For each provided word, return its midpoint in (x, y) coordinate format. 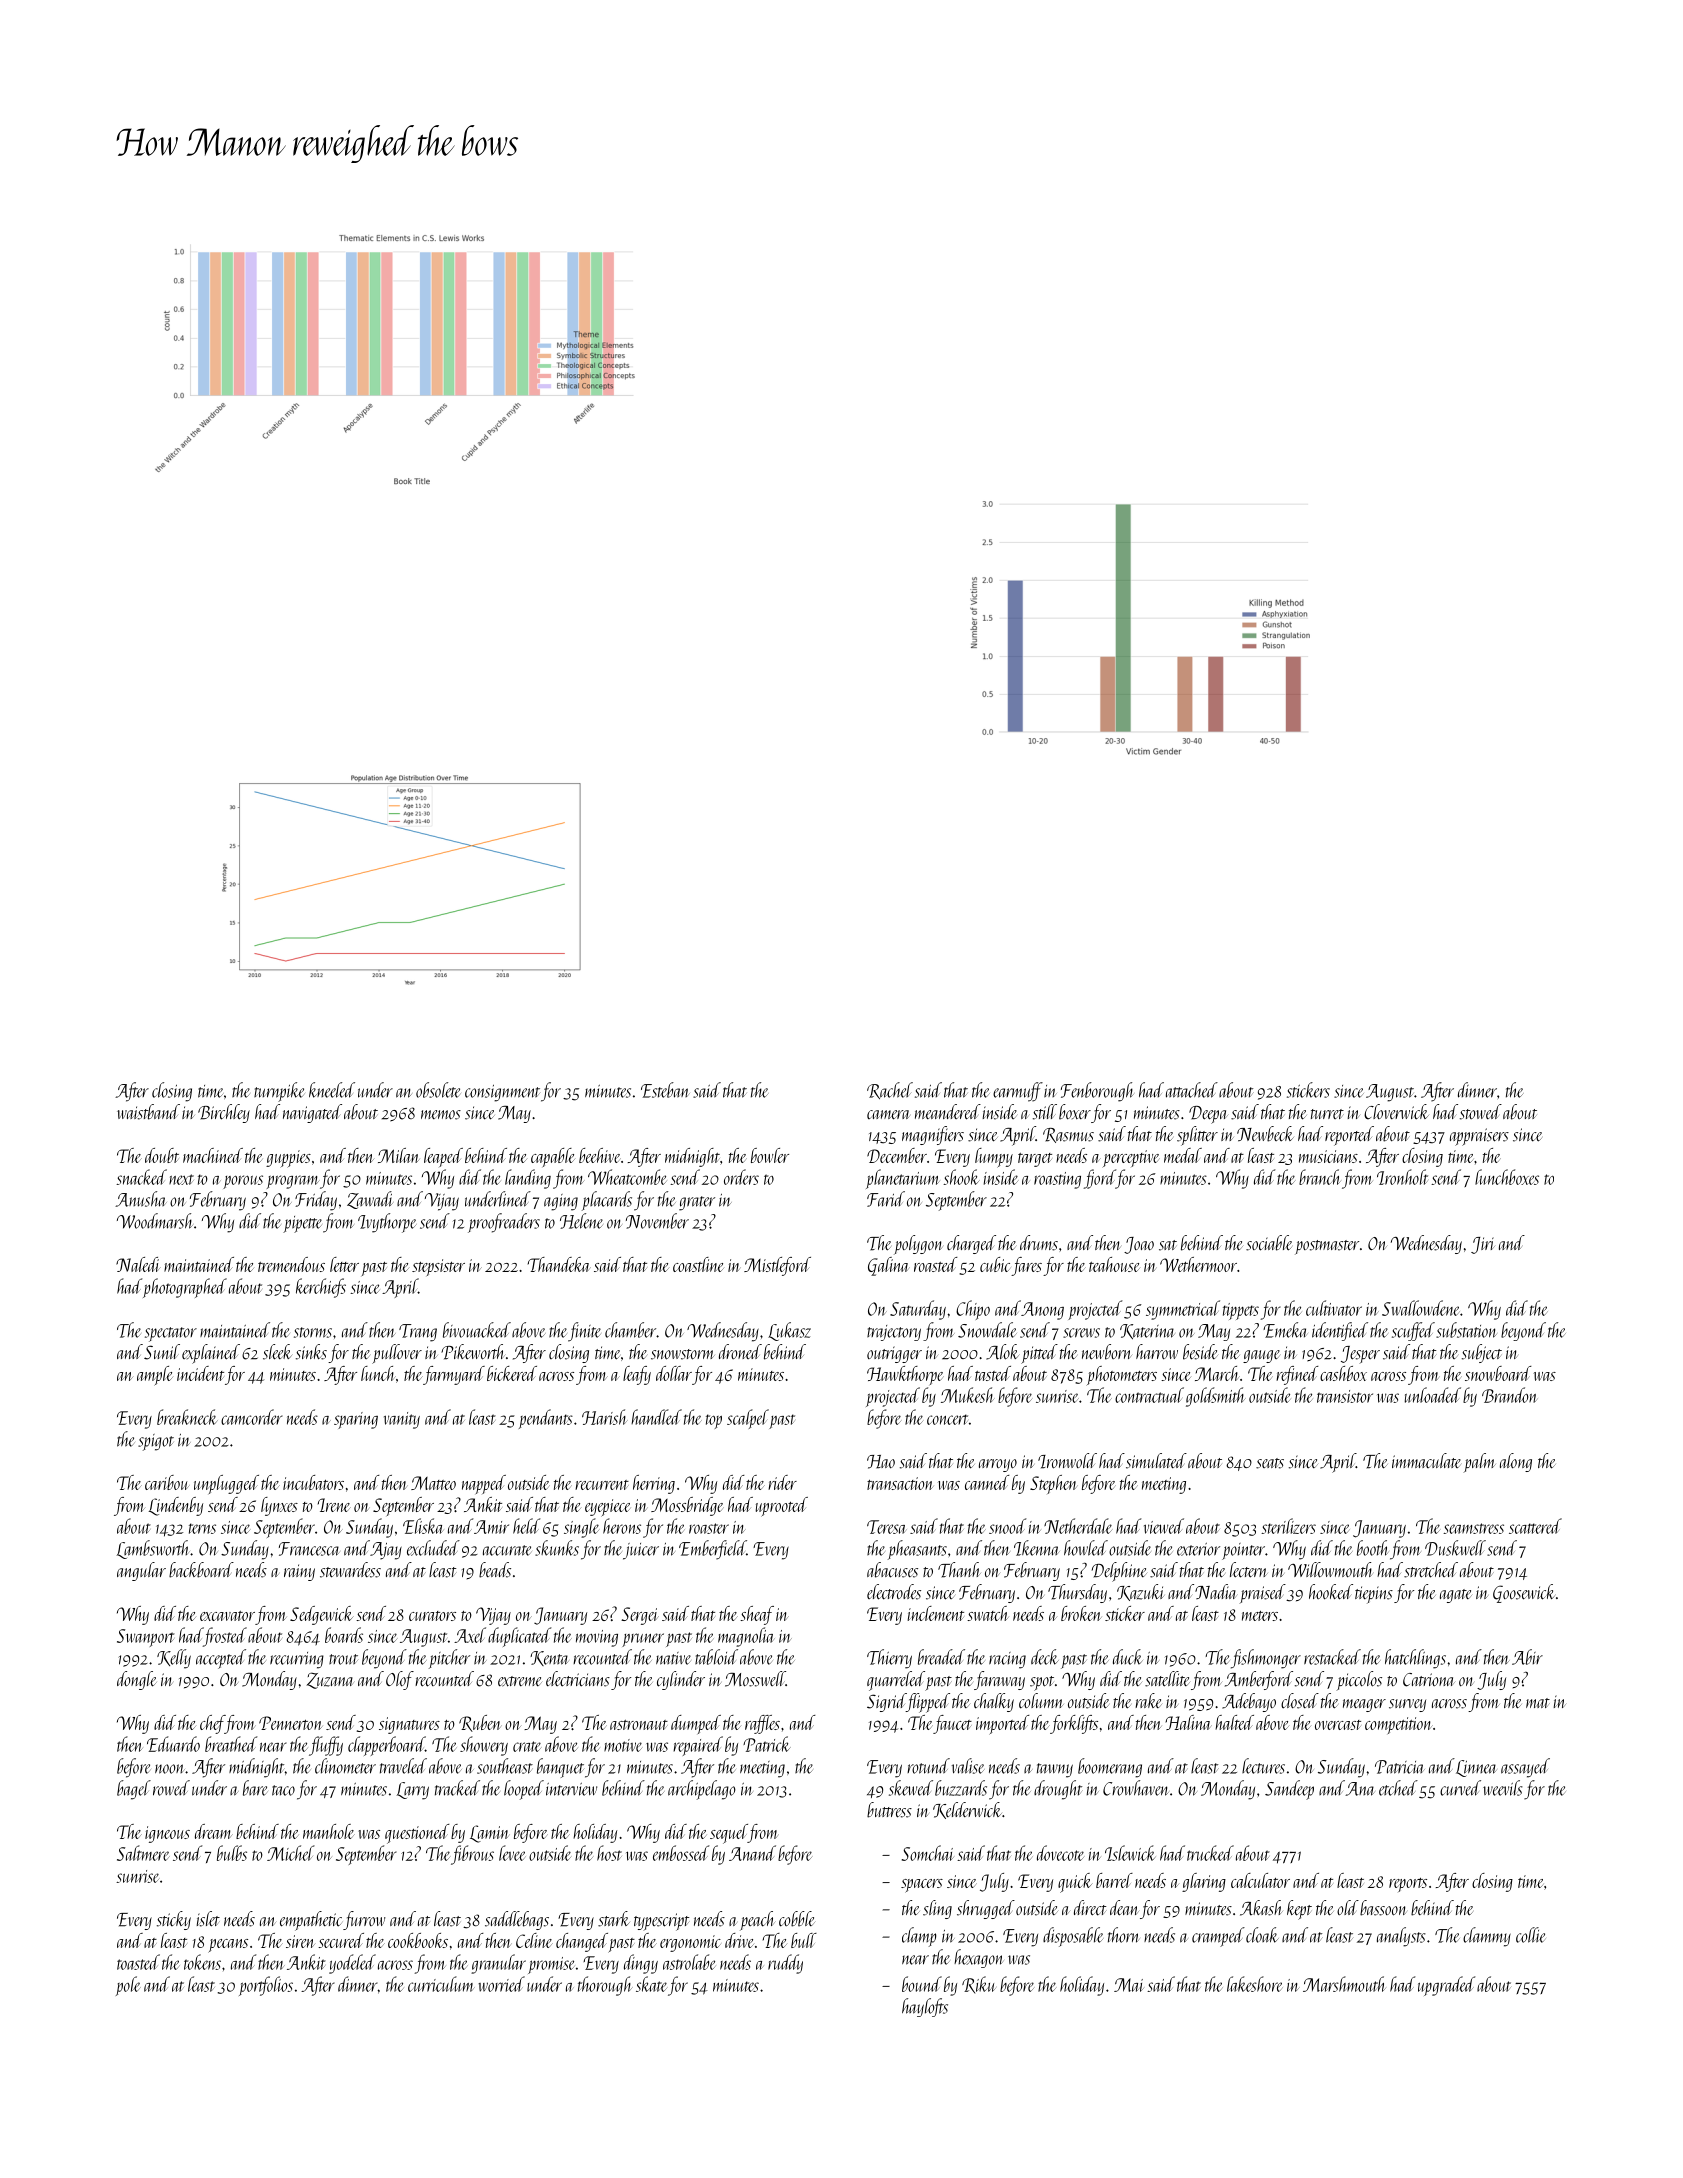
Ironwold (1067, 1461)
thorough (605, 1986)
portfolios (266, 1986)
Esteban (665, 1090)
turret (1327, 1114)
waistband (148, 1112)
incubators (313, 1482)
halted (1234, 1722)
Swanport (146, 1638)
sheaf (757, 1615)
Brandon (1509, 1395)
